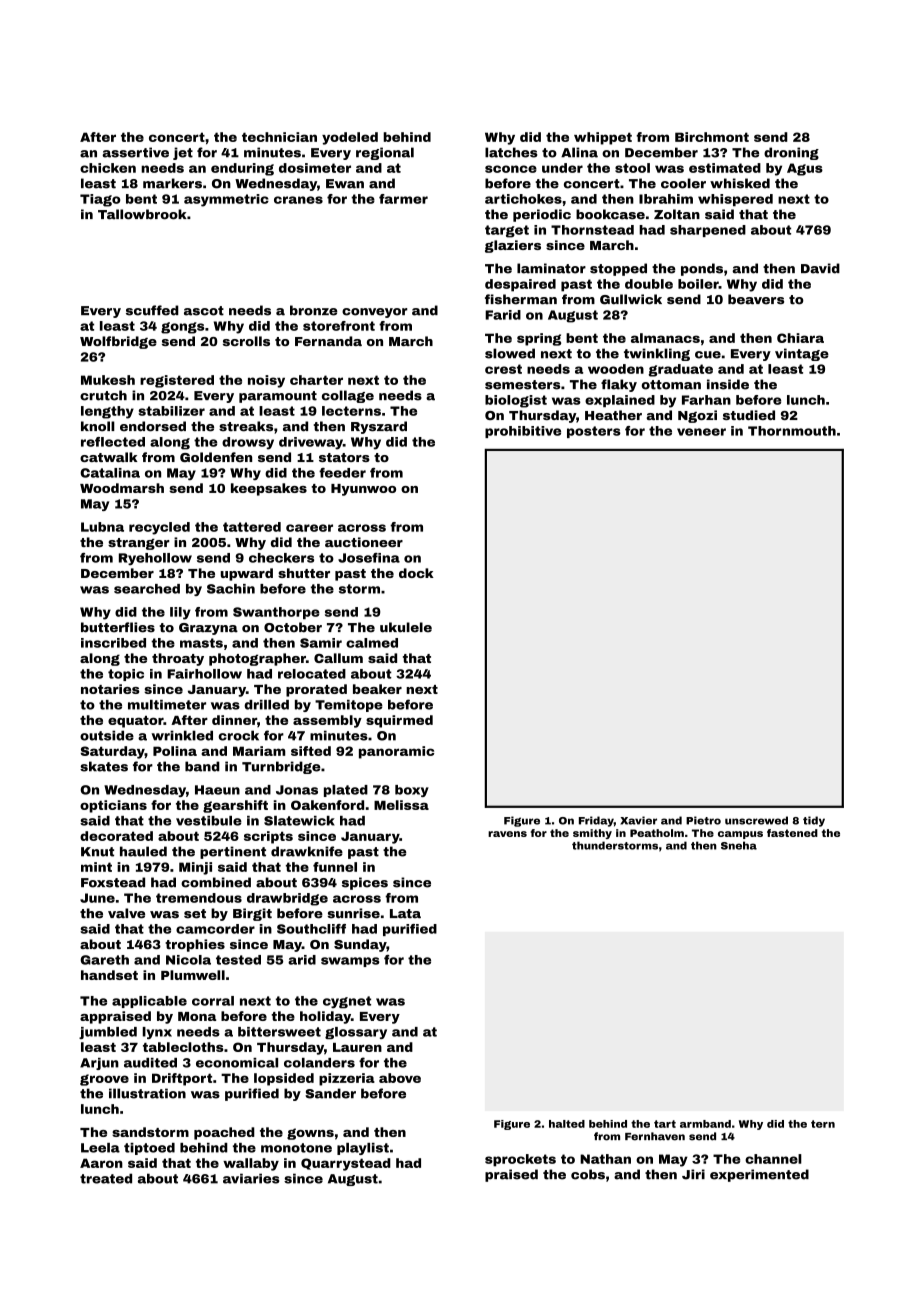  Describe the element at coordinates (792, 431) in the screenshot. I see `Thornmouth` at that location.
